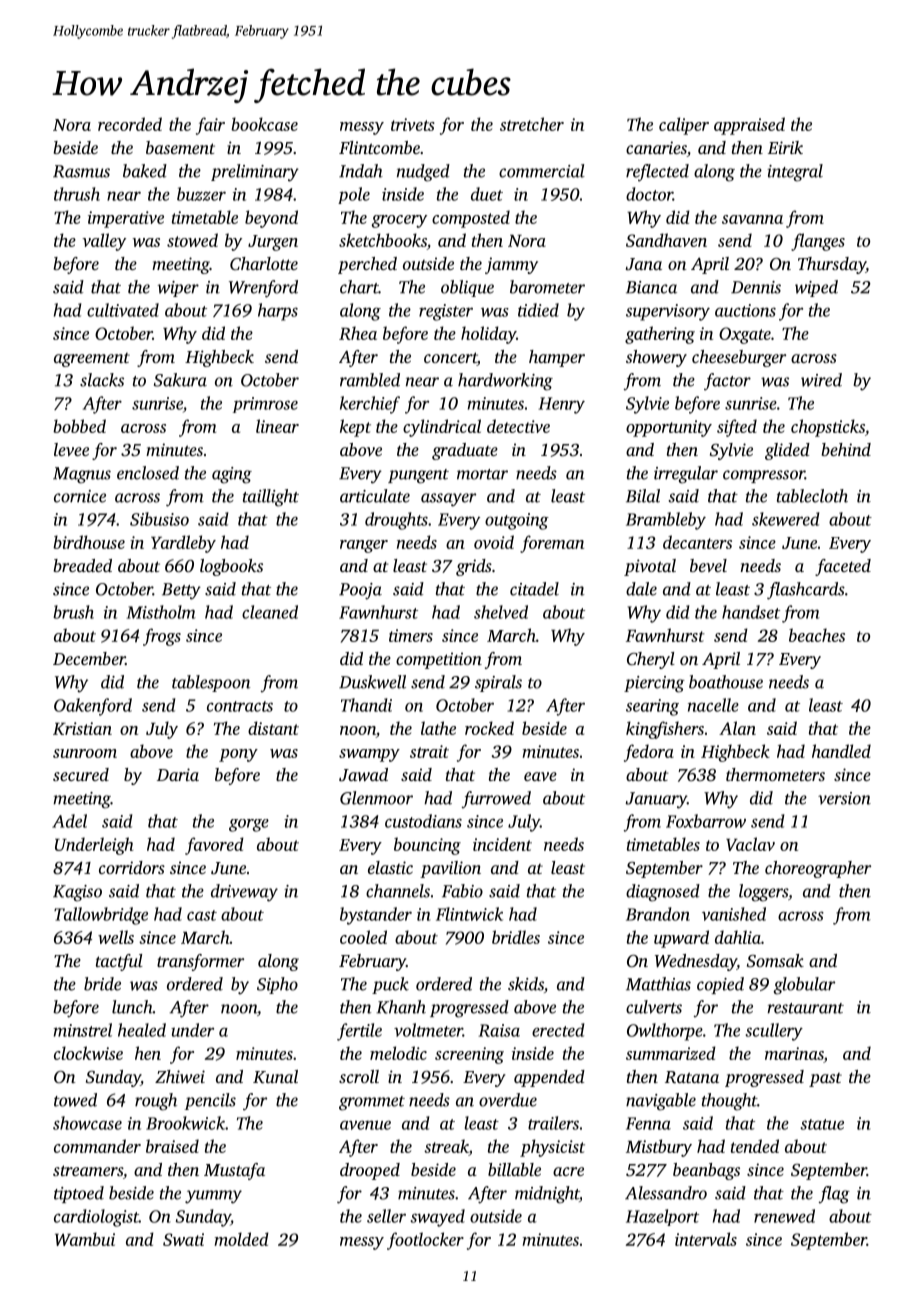 This document has height=1308, width=924. I want to click on furrowed, so click(496, 799).
